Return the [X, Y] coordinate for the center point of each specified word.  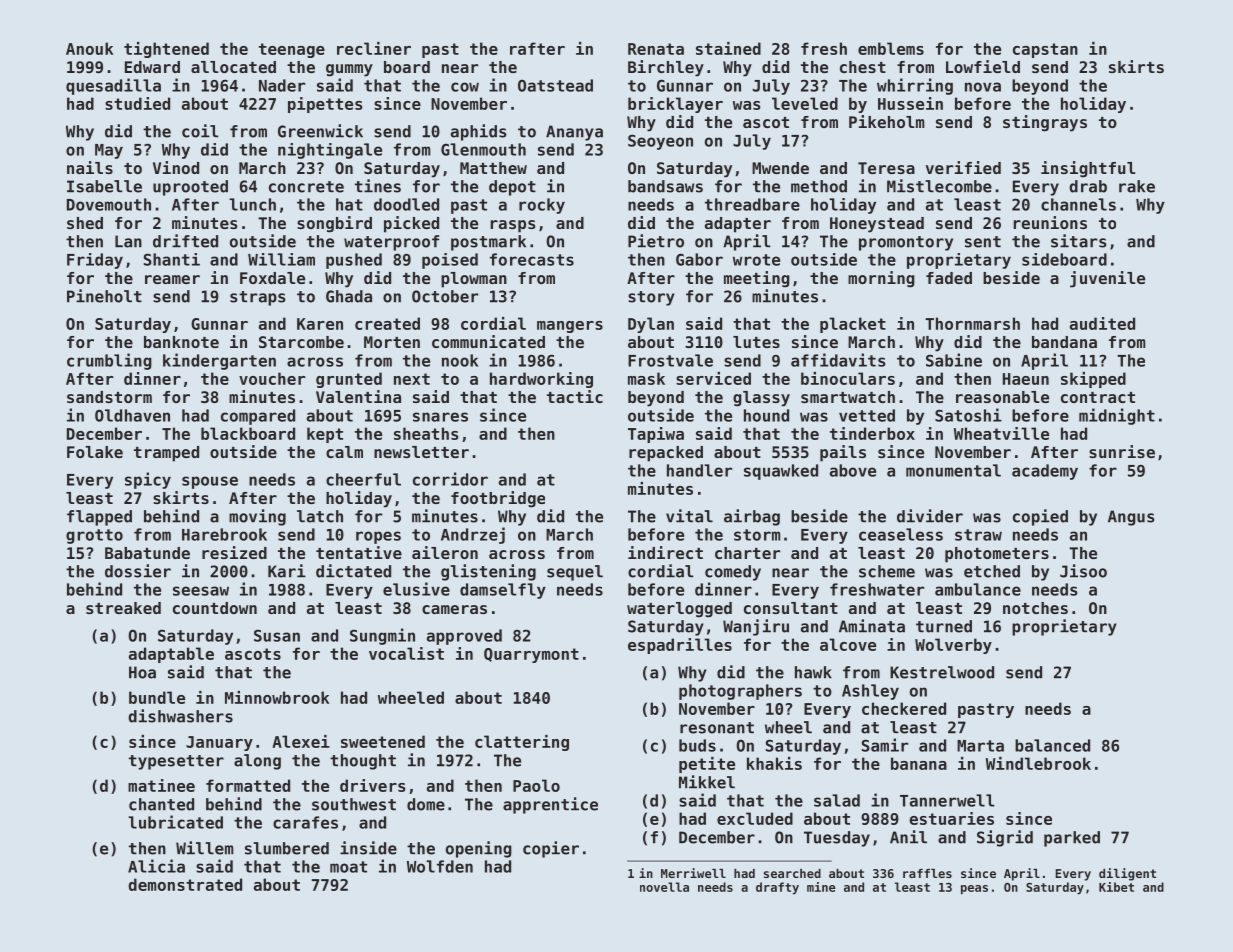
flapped [99, 518]
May [109, 151]
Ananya [574, 133]
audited [1102, 323]
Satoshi [968, 415]
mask [646, 378]
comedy [733, 573]
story [651, 298]
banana [919, 763]
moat [348, 867]
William [281, 259]
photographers [740, 692]
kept [325, 435]
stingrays [1045, 123]
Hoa [142, 672]
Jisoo [1083, 571]
